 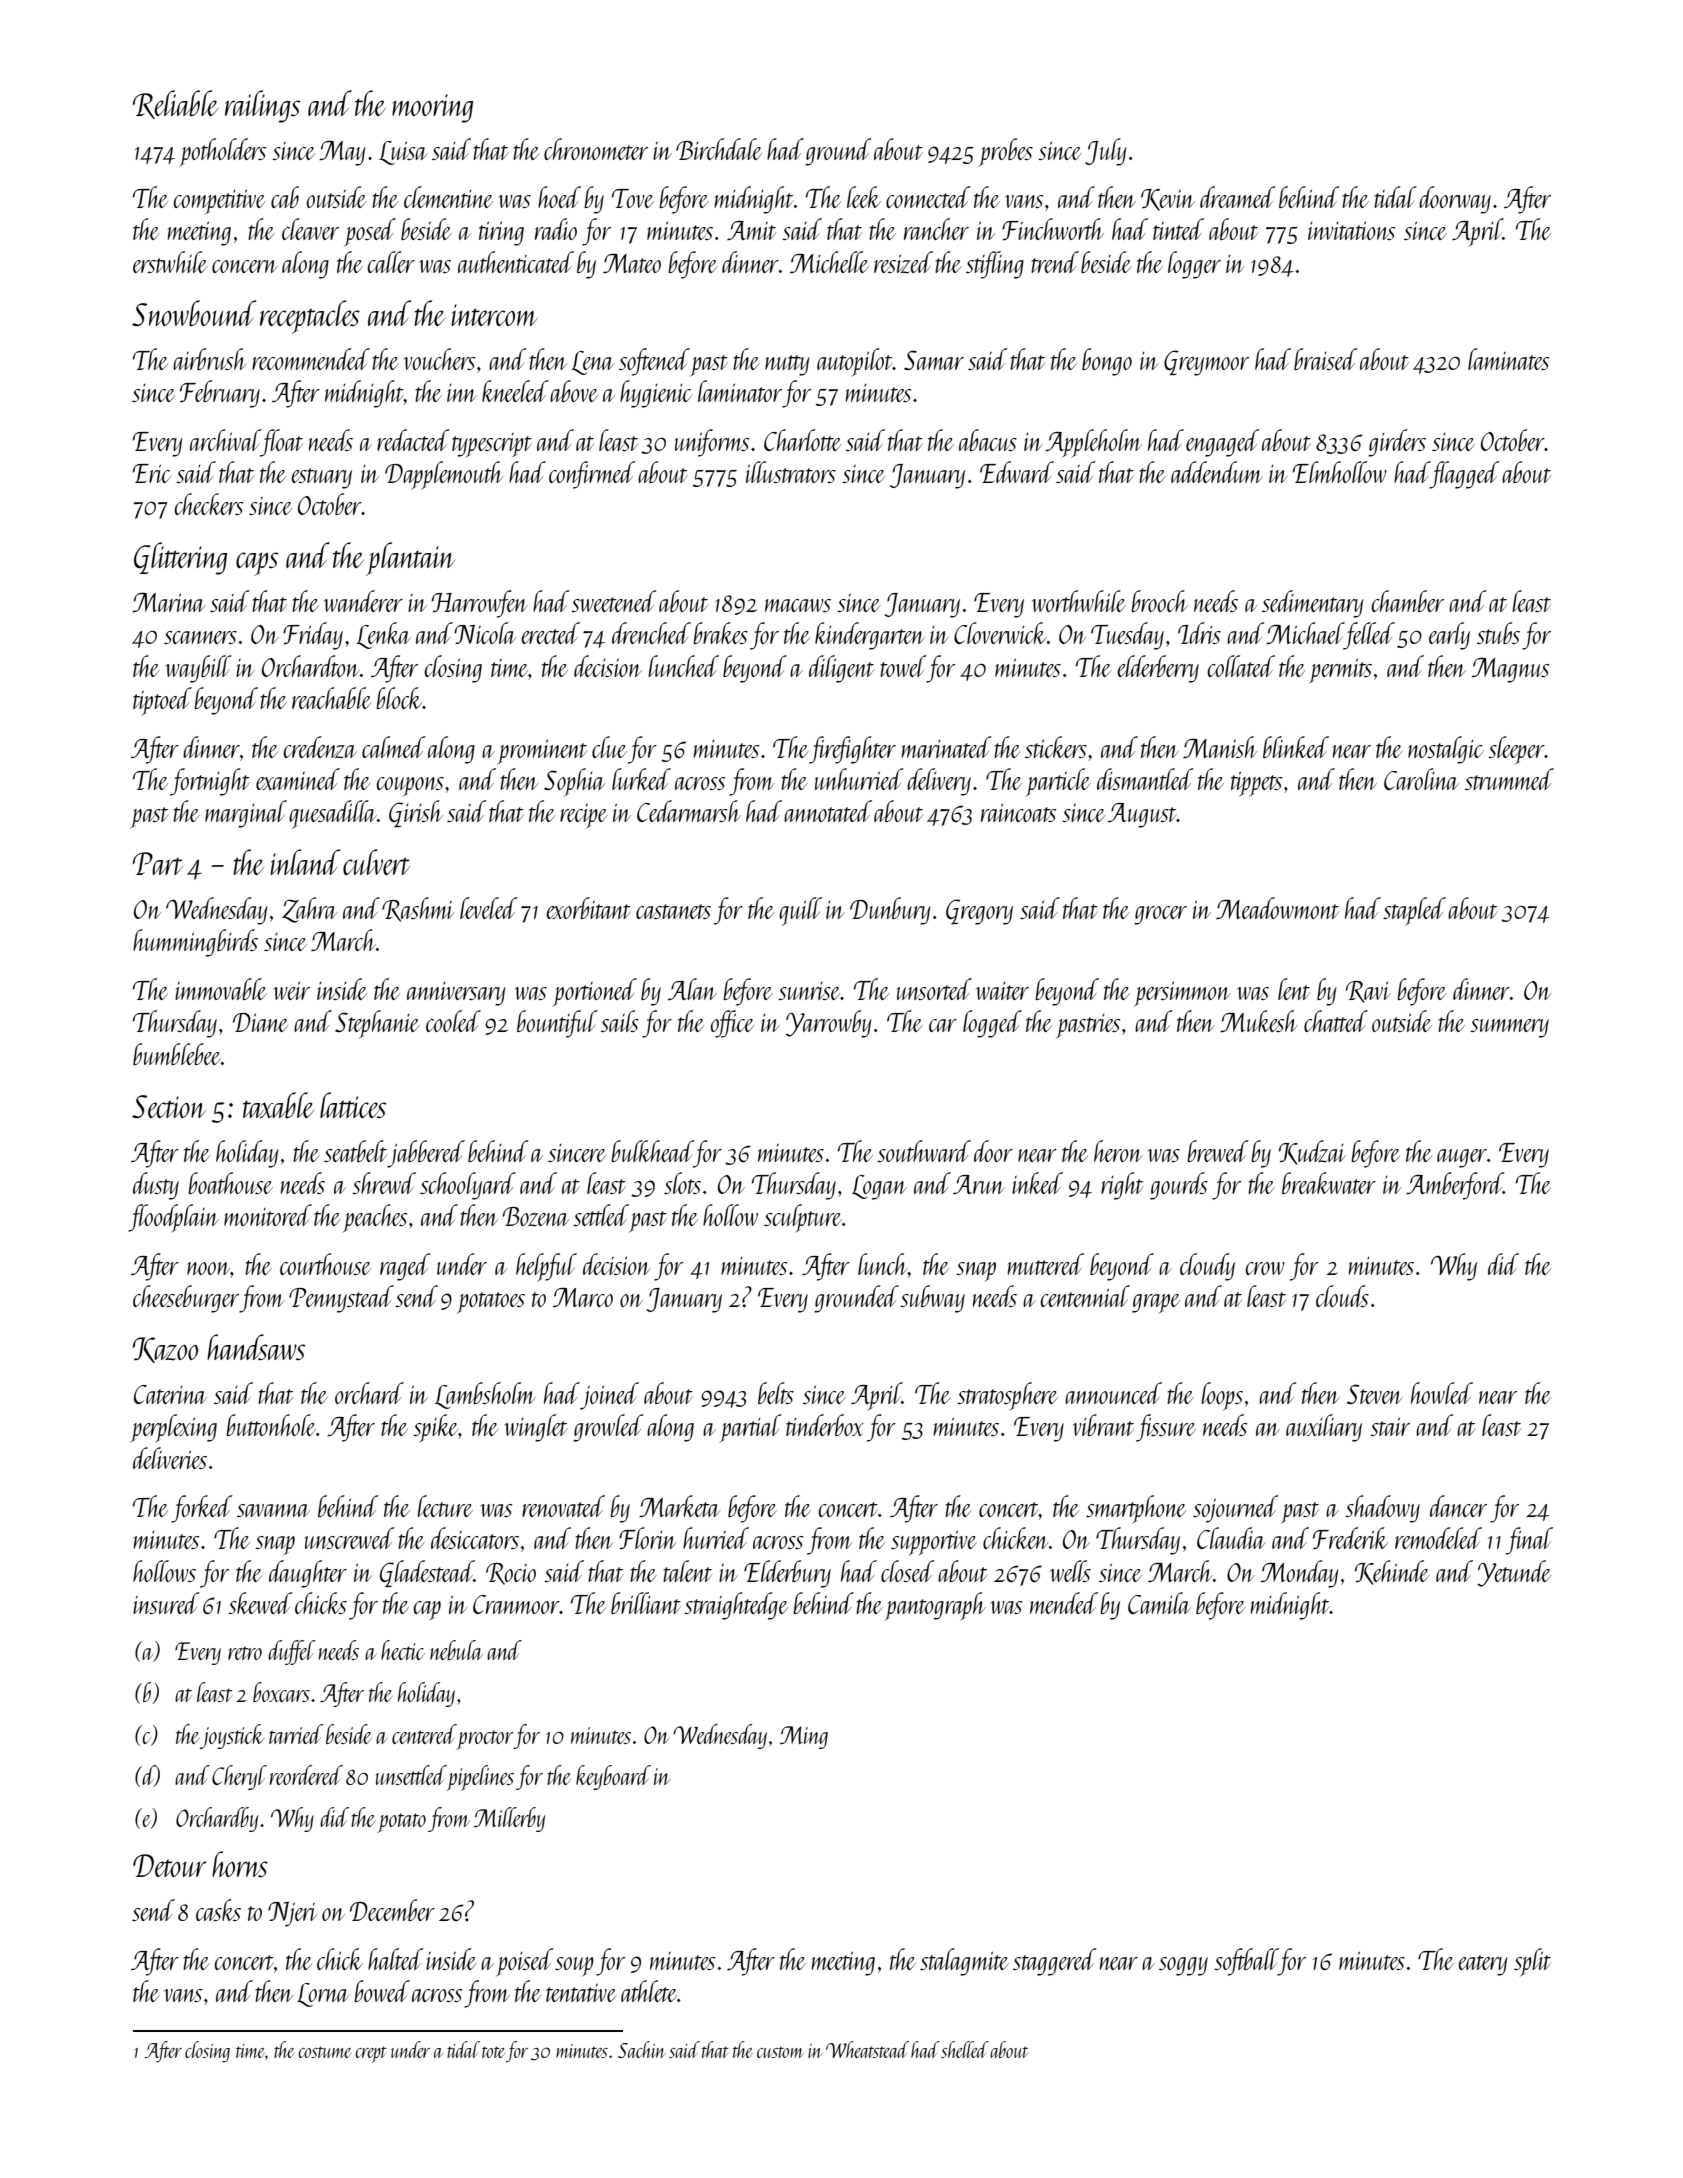 I want to click on joined, so click(x=609, y=1396).
